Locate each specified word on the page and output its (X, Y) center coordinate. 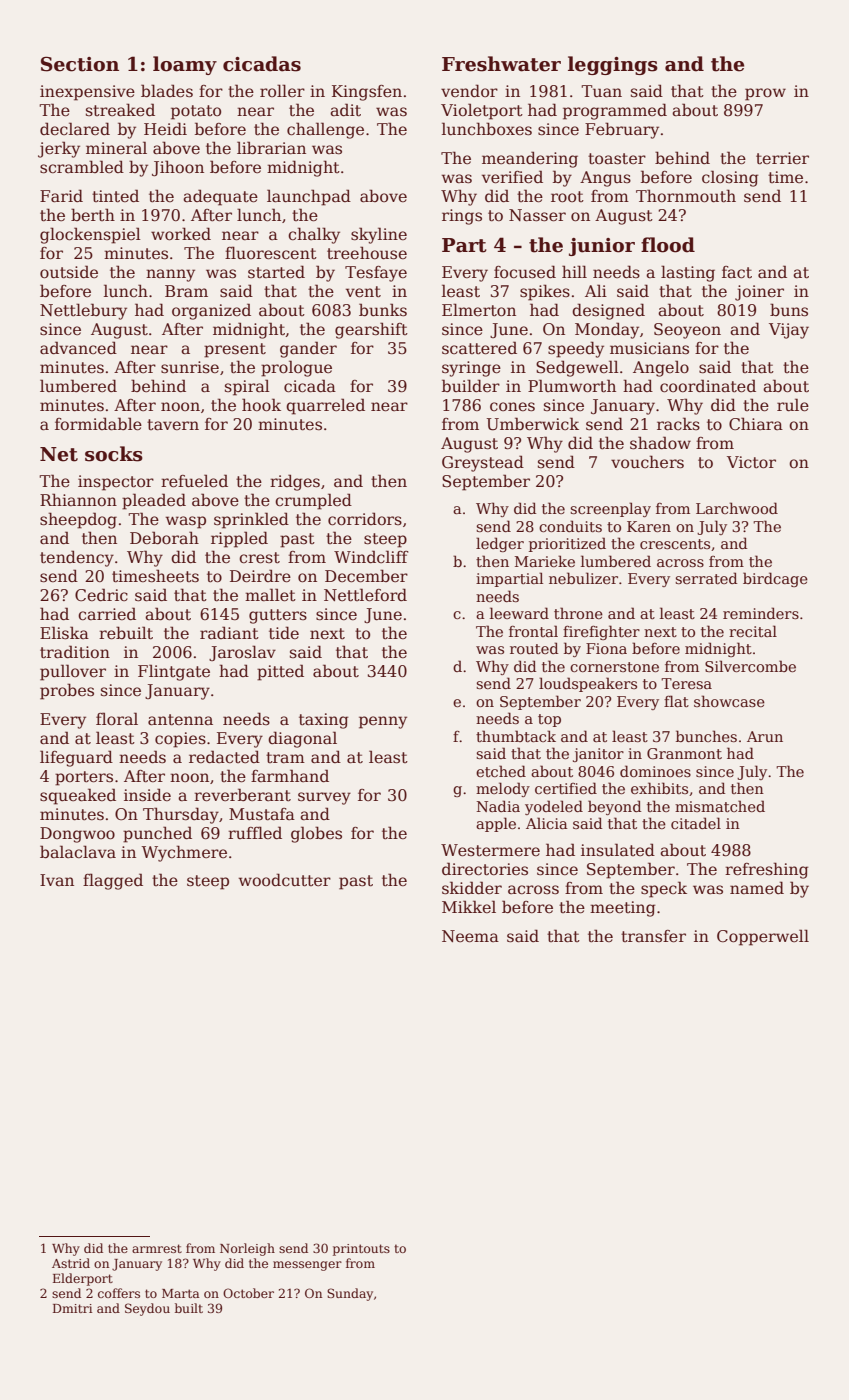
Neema (470, 936)
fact (737, 272)
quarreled (325, 406)
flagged (113, 881)
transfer (653, 936)
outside (69, 272)
